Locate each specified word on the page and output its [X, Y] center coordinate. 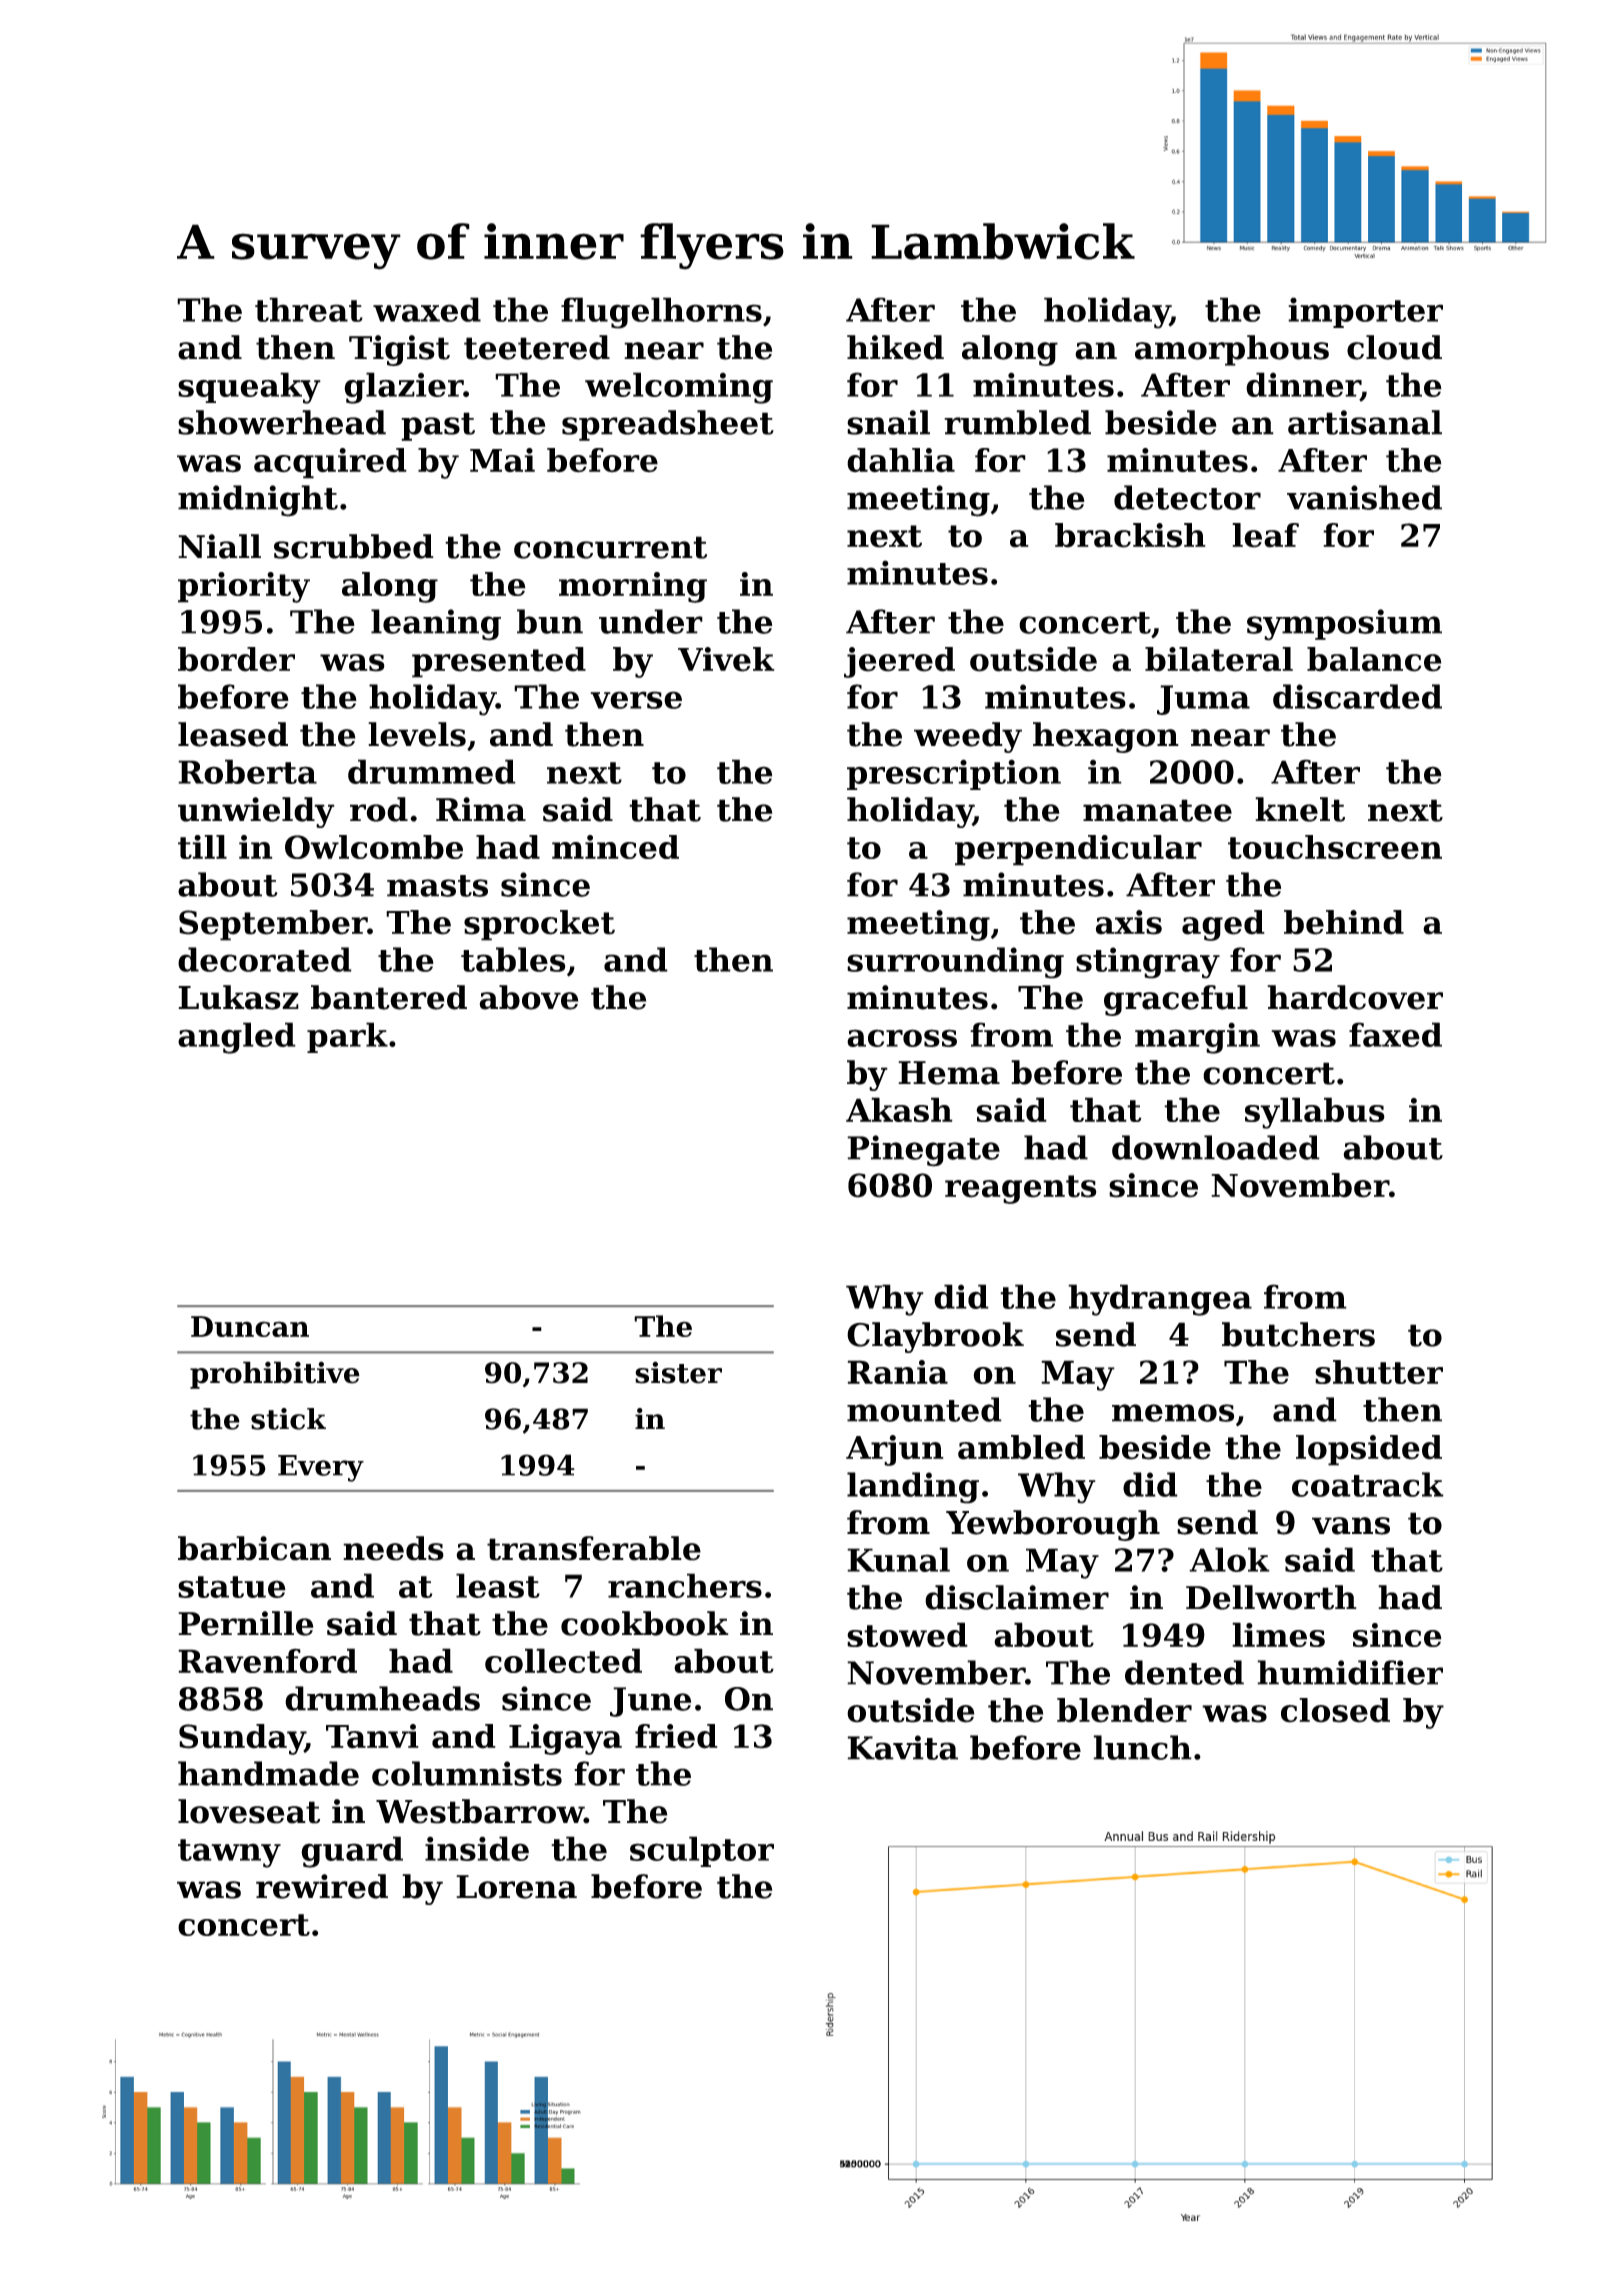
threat [309, 309]
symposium [1344, 625]
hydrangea [1160, 1300]
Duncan [250, 1326]
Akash [899, 1109]
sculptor [702, 1851]
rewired [322, 1886]
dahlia [901, 460]
